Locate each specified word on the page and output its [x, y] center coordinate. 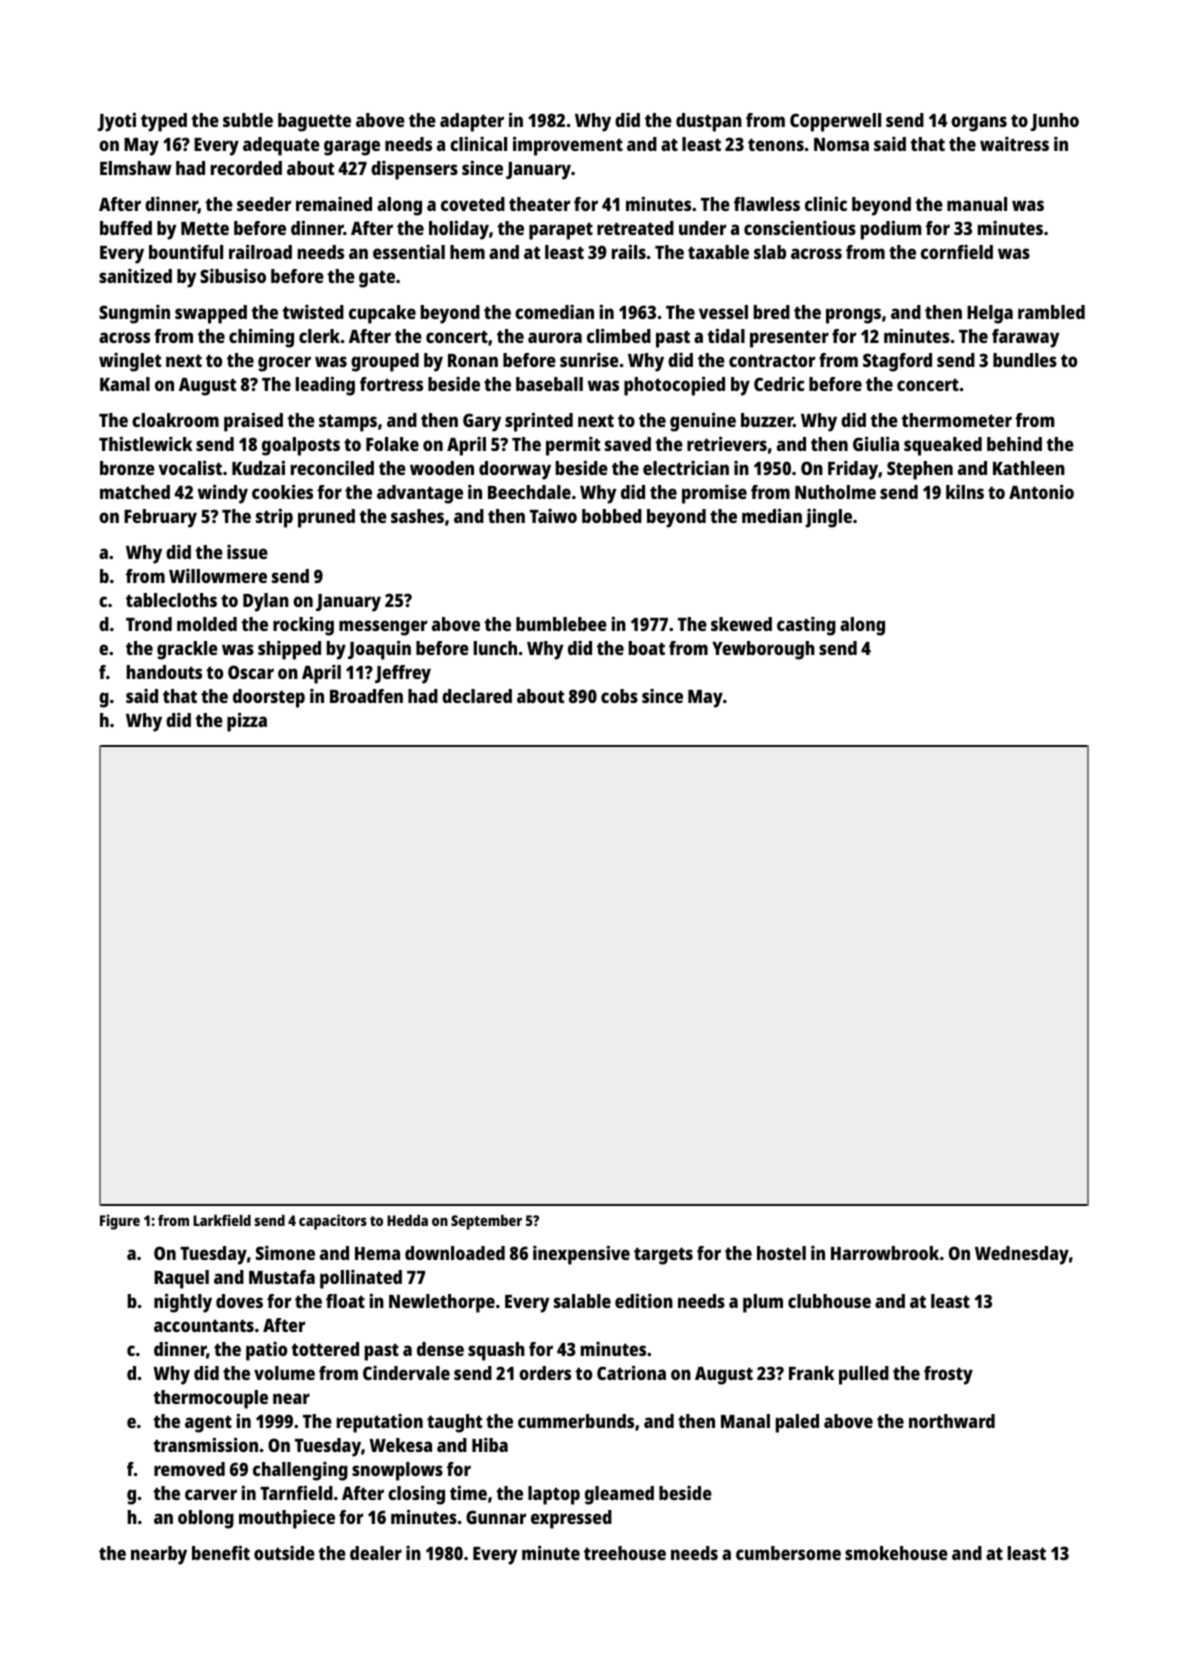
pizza [247, 722]
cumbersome [788, 1553]
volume [284, 1373]
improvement [568, 146]
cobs [619, 696]
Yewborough [763, 650]
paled [797, 1423]
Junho [1055, 122]
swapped [211, 314]
